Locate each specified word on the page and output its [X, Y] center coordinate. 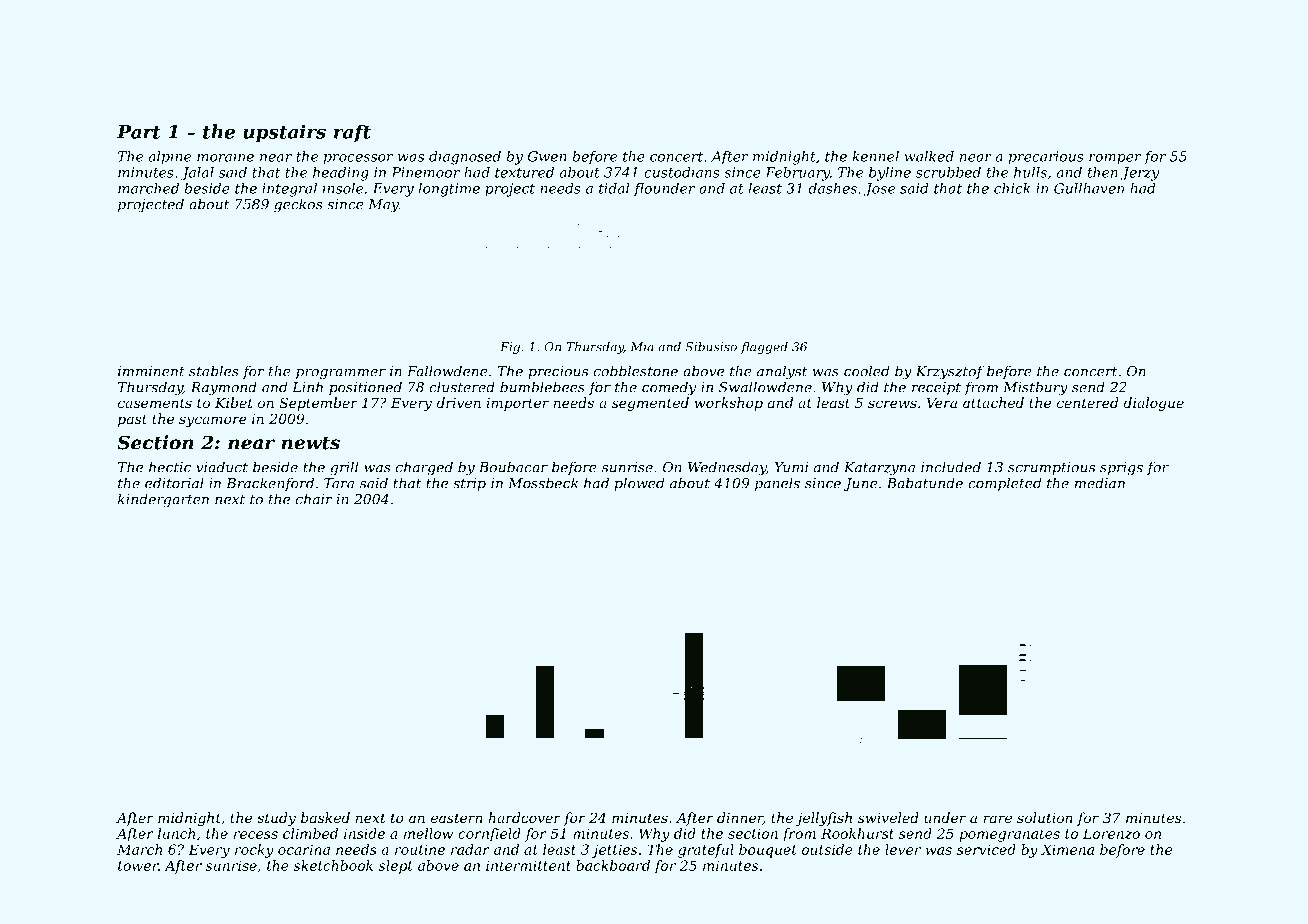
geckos [298, 205]
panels [777, 484]
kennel [876, 156]
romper [1115, 159]
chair [314, 499]
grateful [706, 851]
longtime [449, 190]
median [1100, 483]
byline [890, 174]
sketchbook [333, 865]
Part [139, 132]
